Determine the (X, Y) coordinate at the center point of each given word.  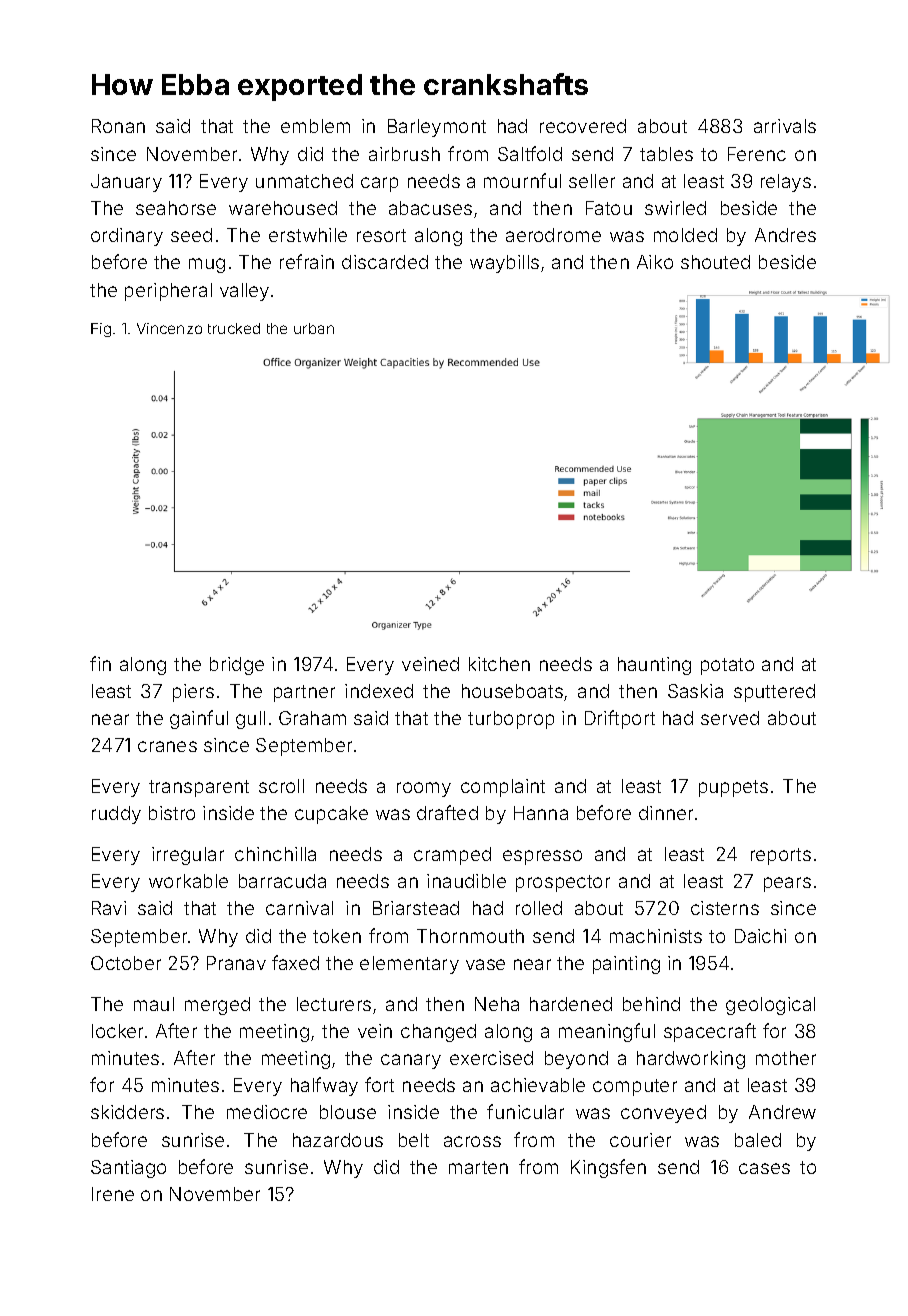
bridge (237, 666)
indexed (379, 691)
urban (314, 328)
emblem (315, 126)
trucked (234, 328)
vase (485, 964)
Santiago (128, 1169)
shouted (715, 262)
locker (117, 1031)
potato (727, 666)
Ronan (118, 126)
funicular (525, 1111)
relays (786, 183)
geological (770, 1006)
